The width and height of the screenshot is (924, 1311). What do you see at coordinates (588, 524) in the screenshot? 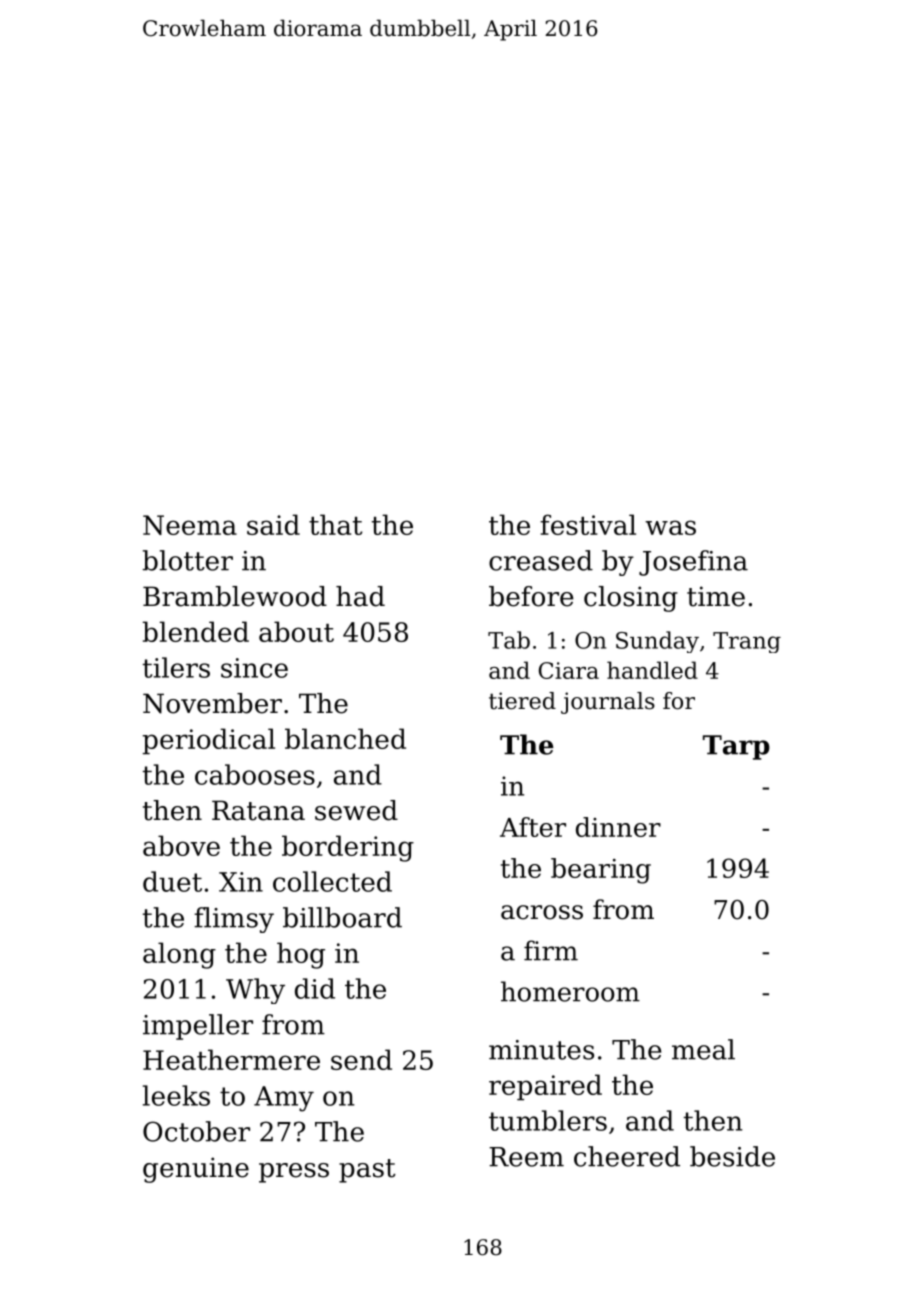
I see `festival` at bounding box center [588, 524].
